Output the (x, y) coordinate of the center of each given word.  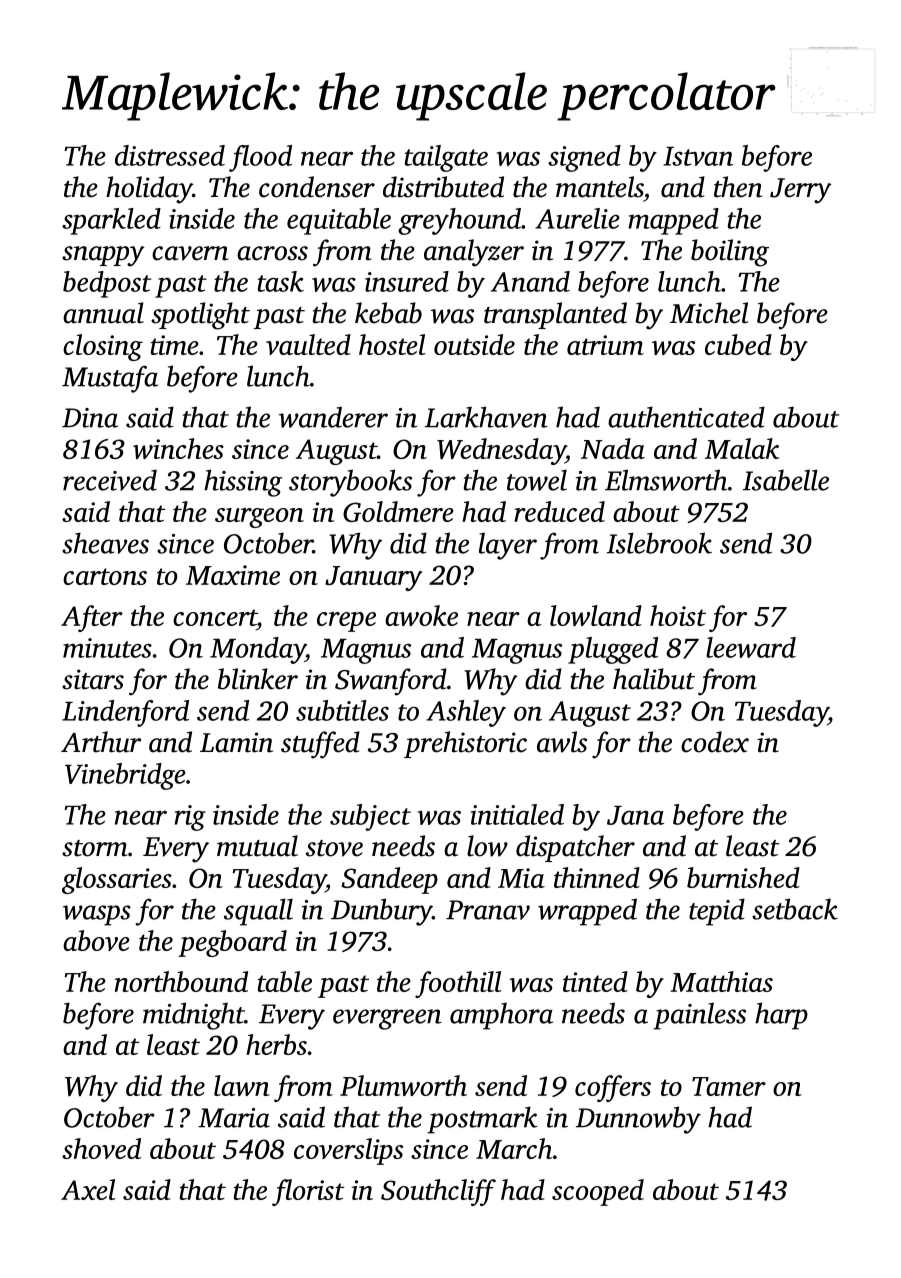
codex (715, 742)
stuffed (320, 745)
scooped (598, 1192)
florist (308, 1192)
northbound (181, 981)
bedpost (107, 284)
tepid (717, 912)
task (281, 281)
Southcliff (438, 1192)
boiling (730, 253)
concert (215, 617)
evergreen (387, 1019)
